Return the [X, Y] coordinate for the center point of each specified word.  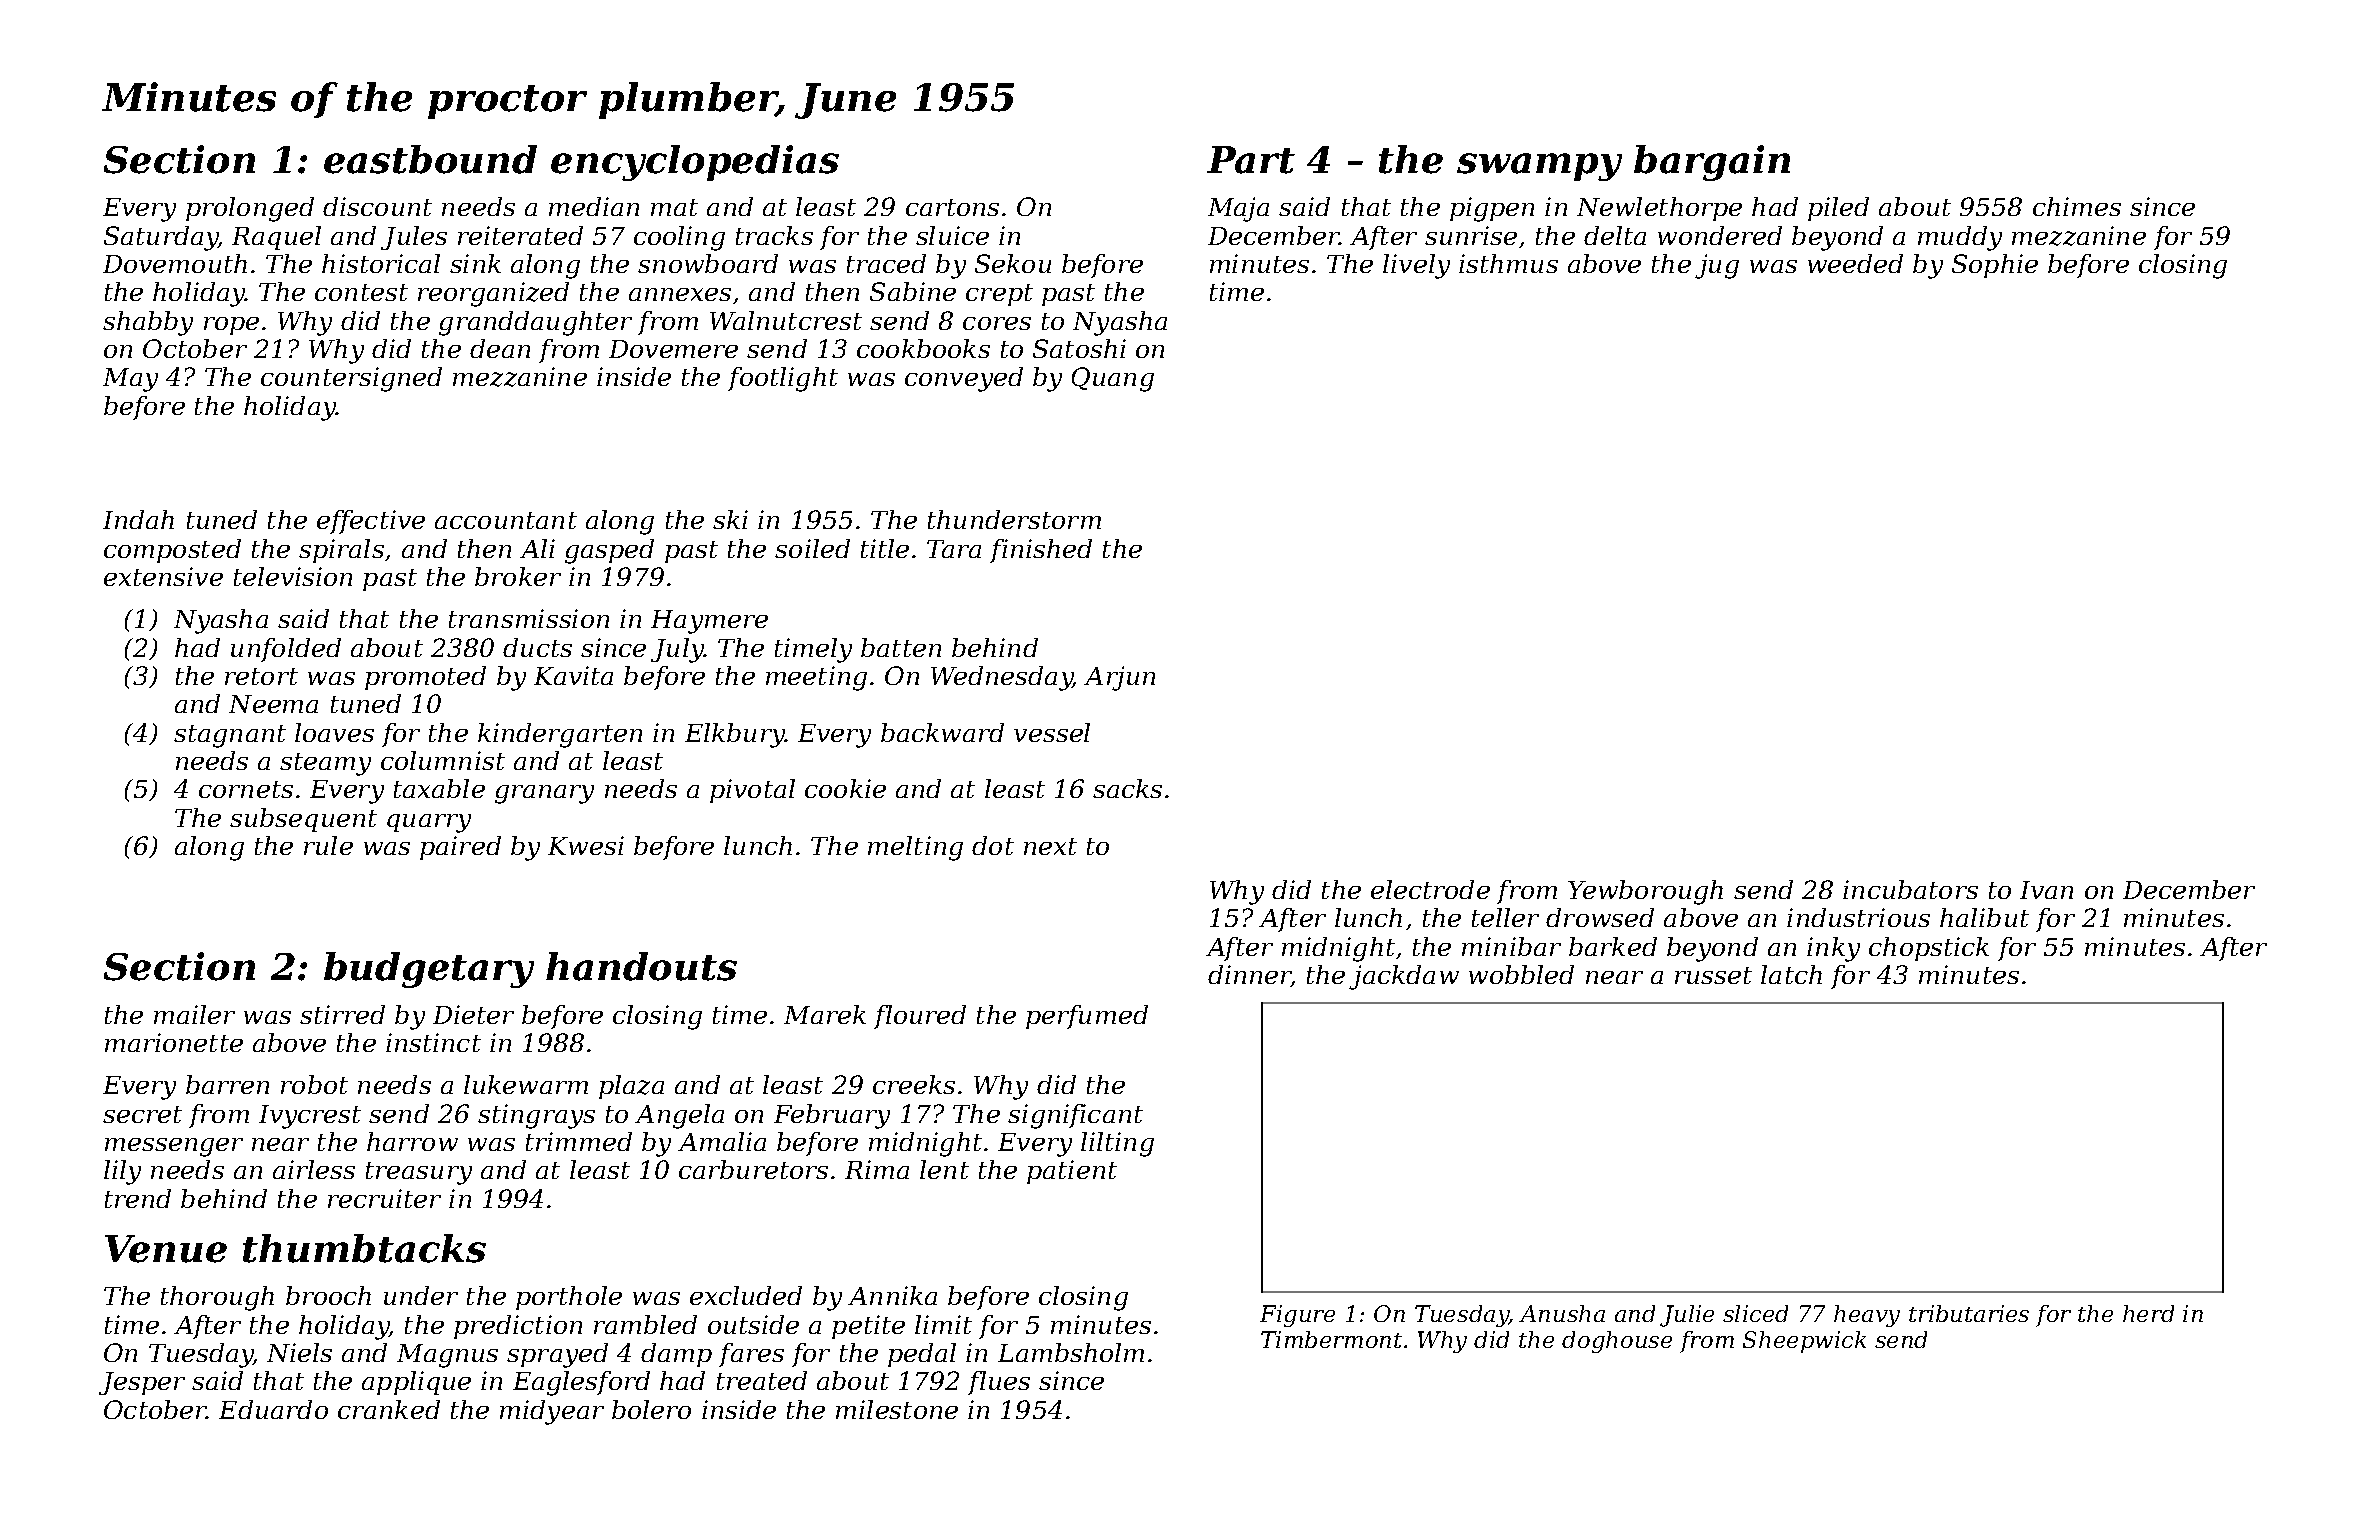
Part [1251, 160]
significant [1075, 1116]
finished [1041, 551]
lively [1416, 266]
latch [1791, 974]
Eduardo [273, 1409]
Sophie [1995, 266]
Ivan [2046, 890]
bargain [1712, 163]
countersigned [351, 379]
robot [314, 1084]
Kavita [573, 675]
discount [377, 206]
